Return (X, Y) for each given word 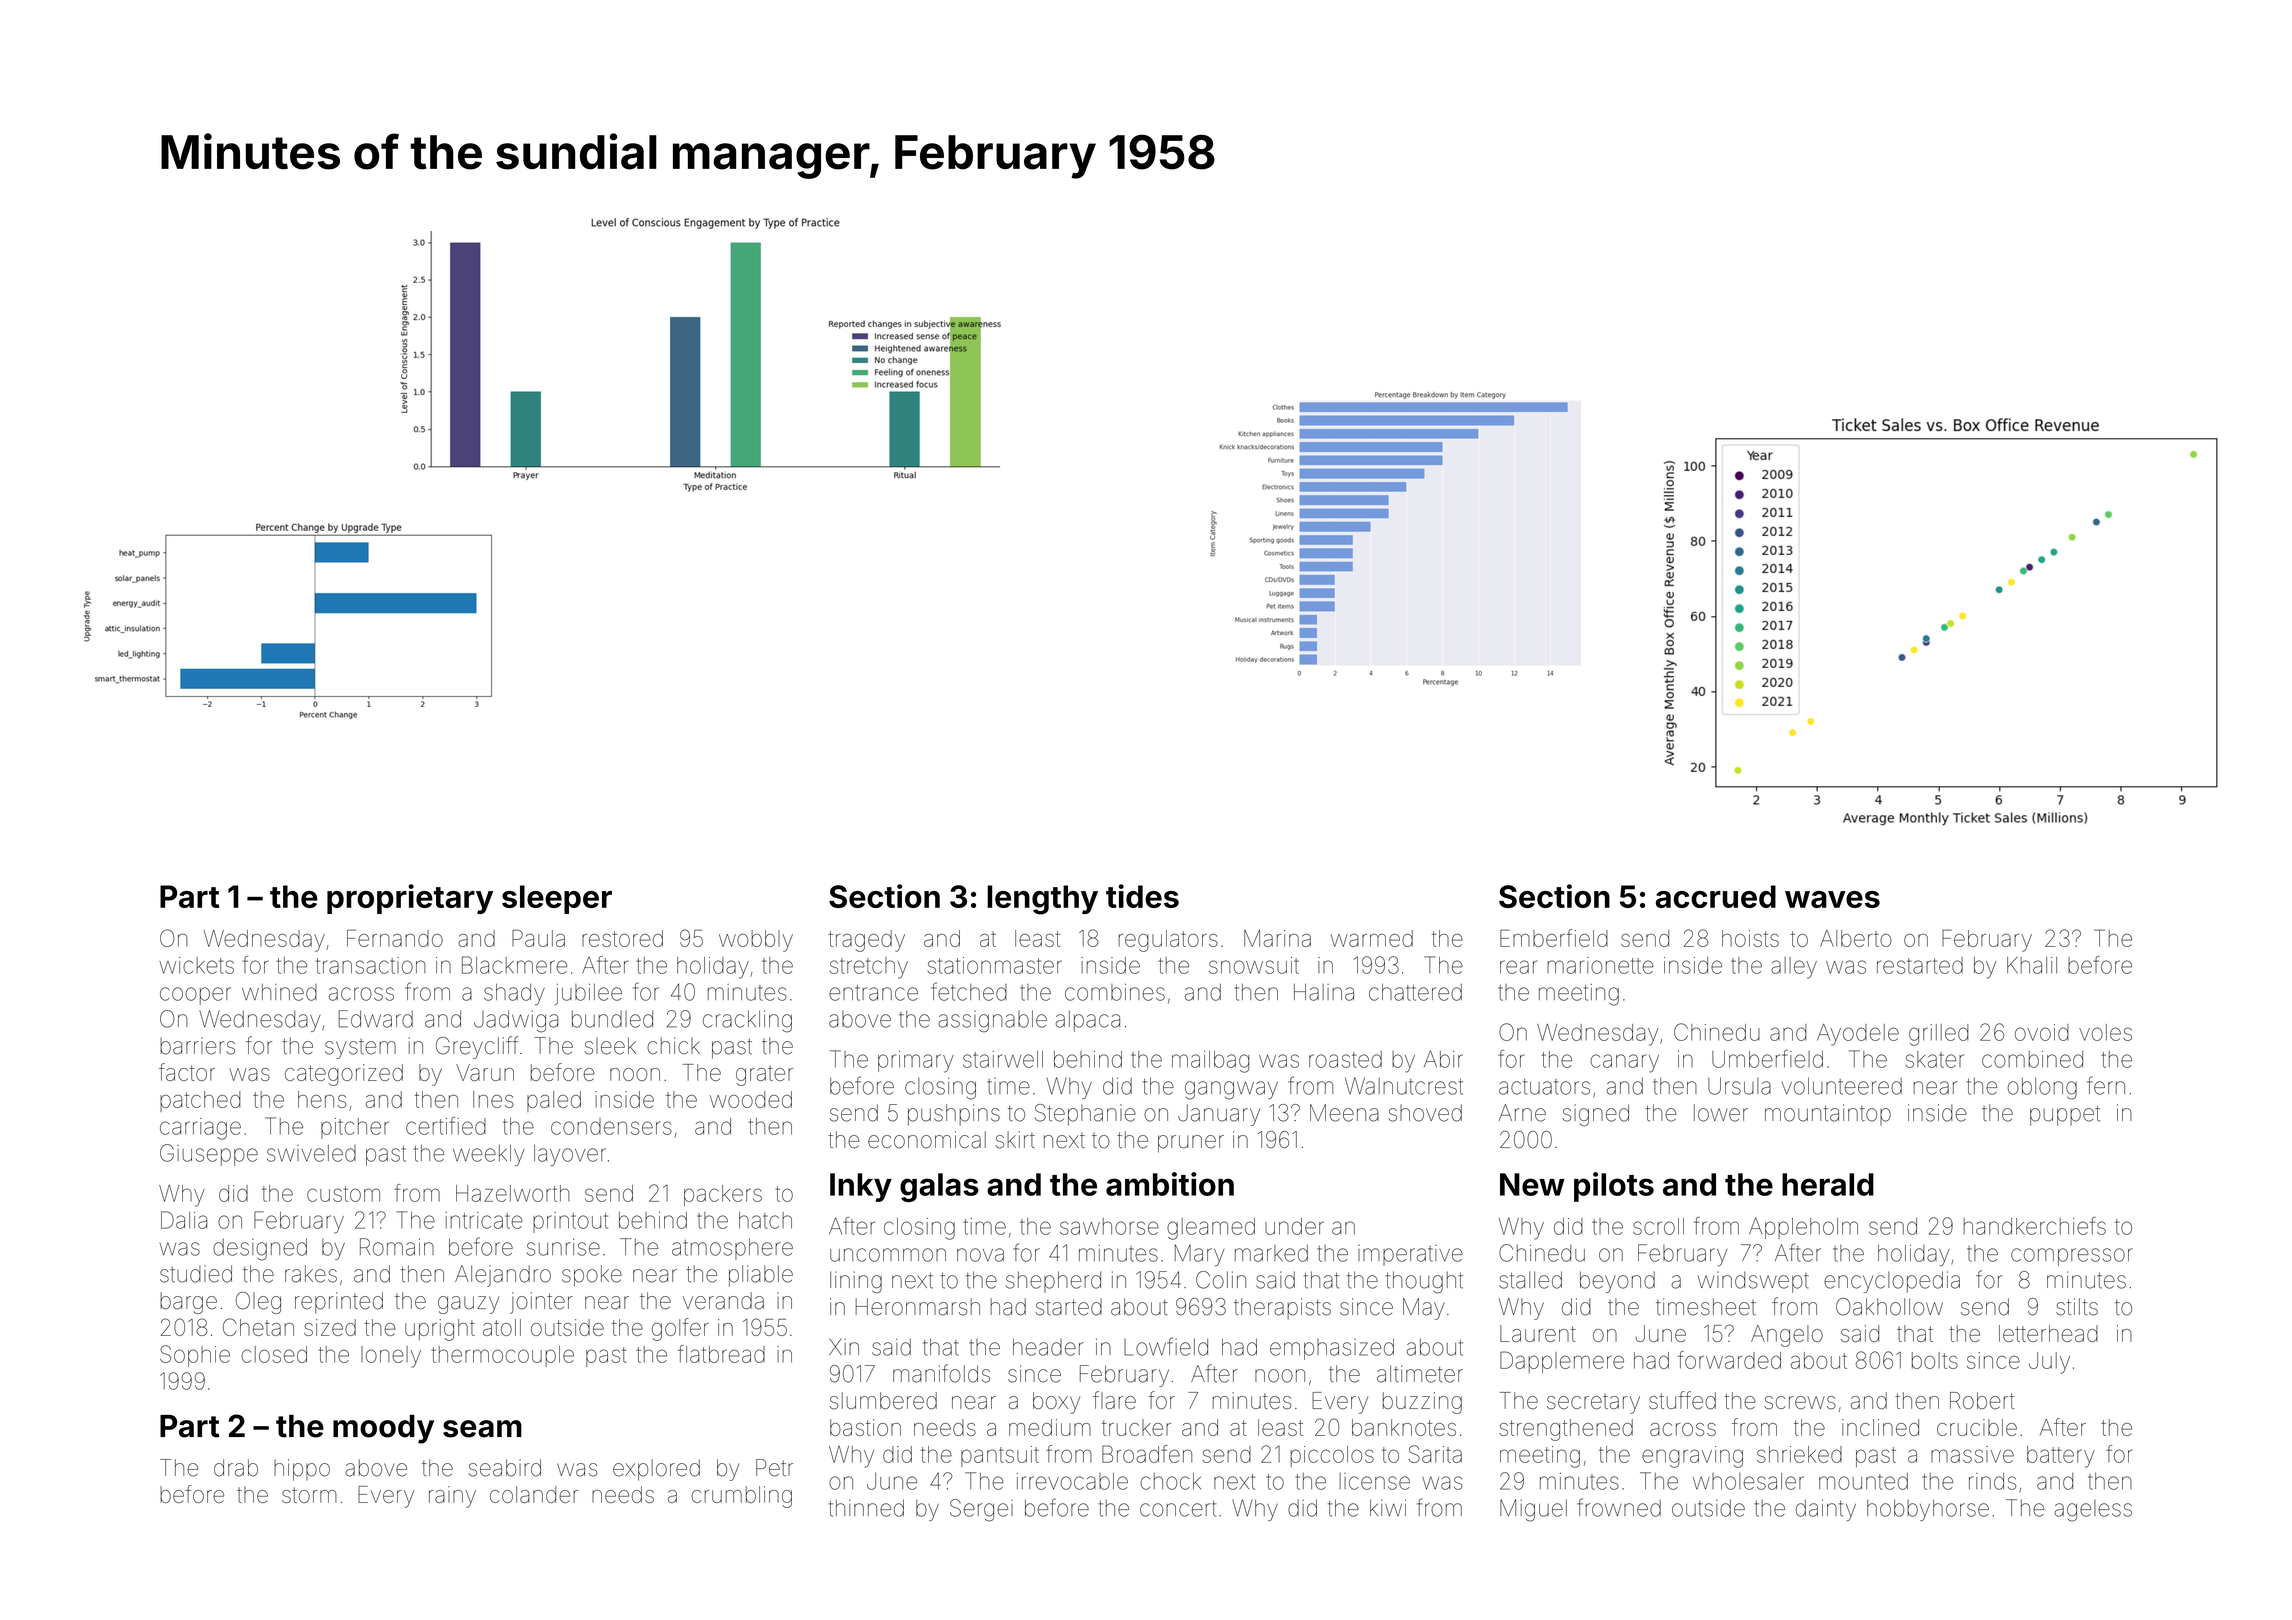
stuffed (1682, 1400)
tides (1142, 896)
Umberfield (1767, 1059)
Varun (485, 1072)
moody (383, 1429)
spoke (592, 1276)
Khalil (2032, 965)
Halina (1324, 992)
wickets (196, 965)
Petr (774, 1468)
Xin (844, 1346)
